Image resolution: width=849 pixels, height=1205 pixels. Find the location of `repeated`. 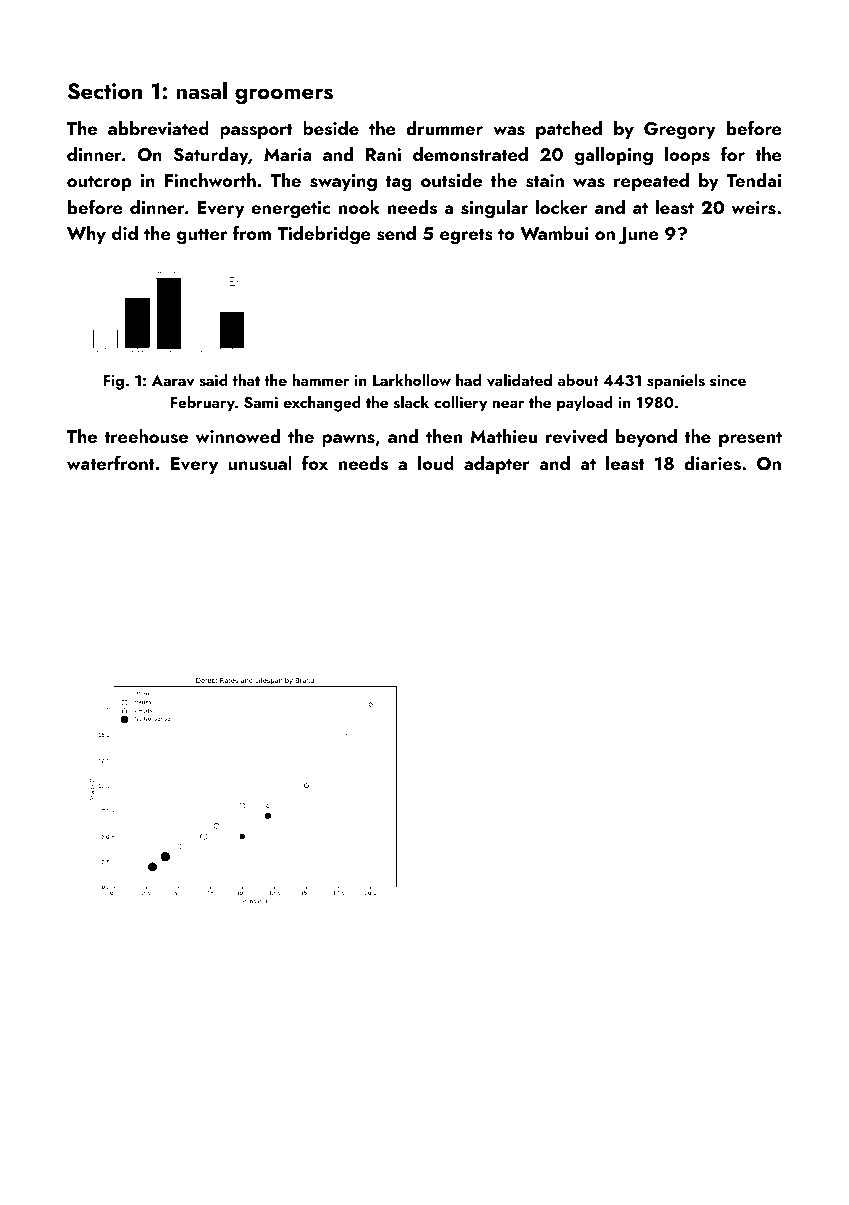

repeated is located at coordinates (651, 182).
